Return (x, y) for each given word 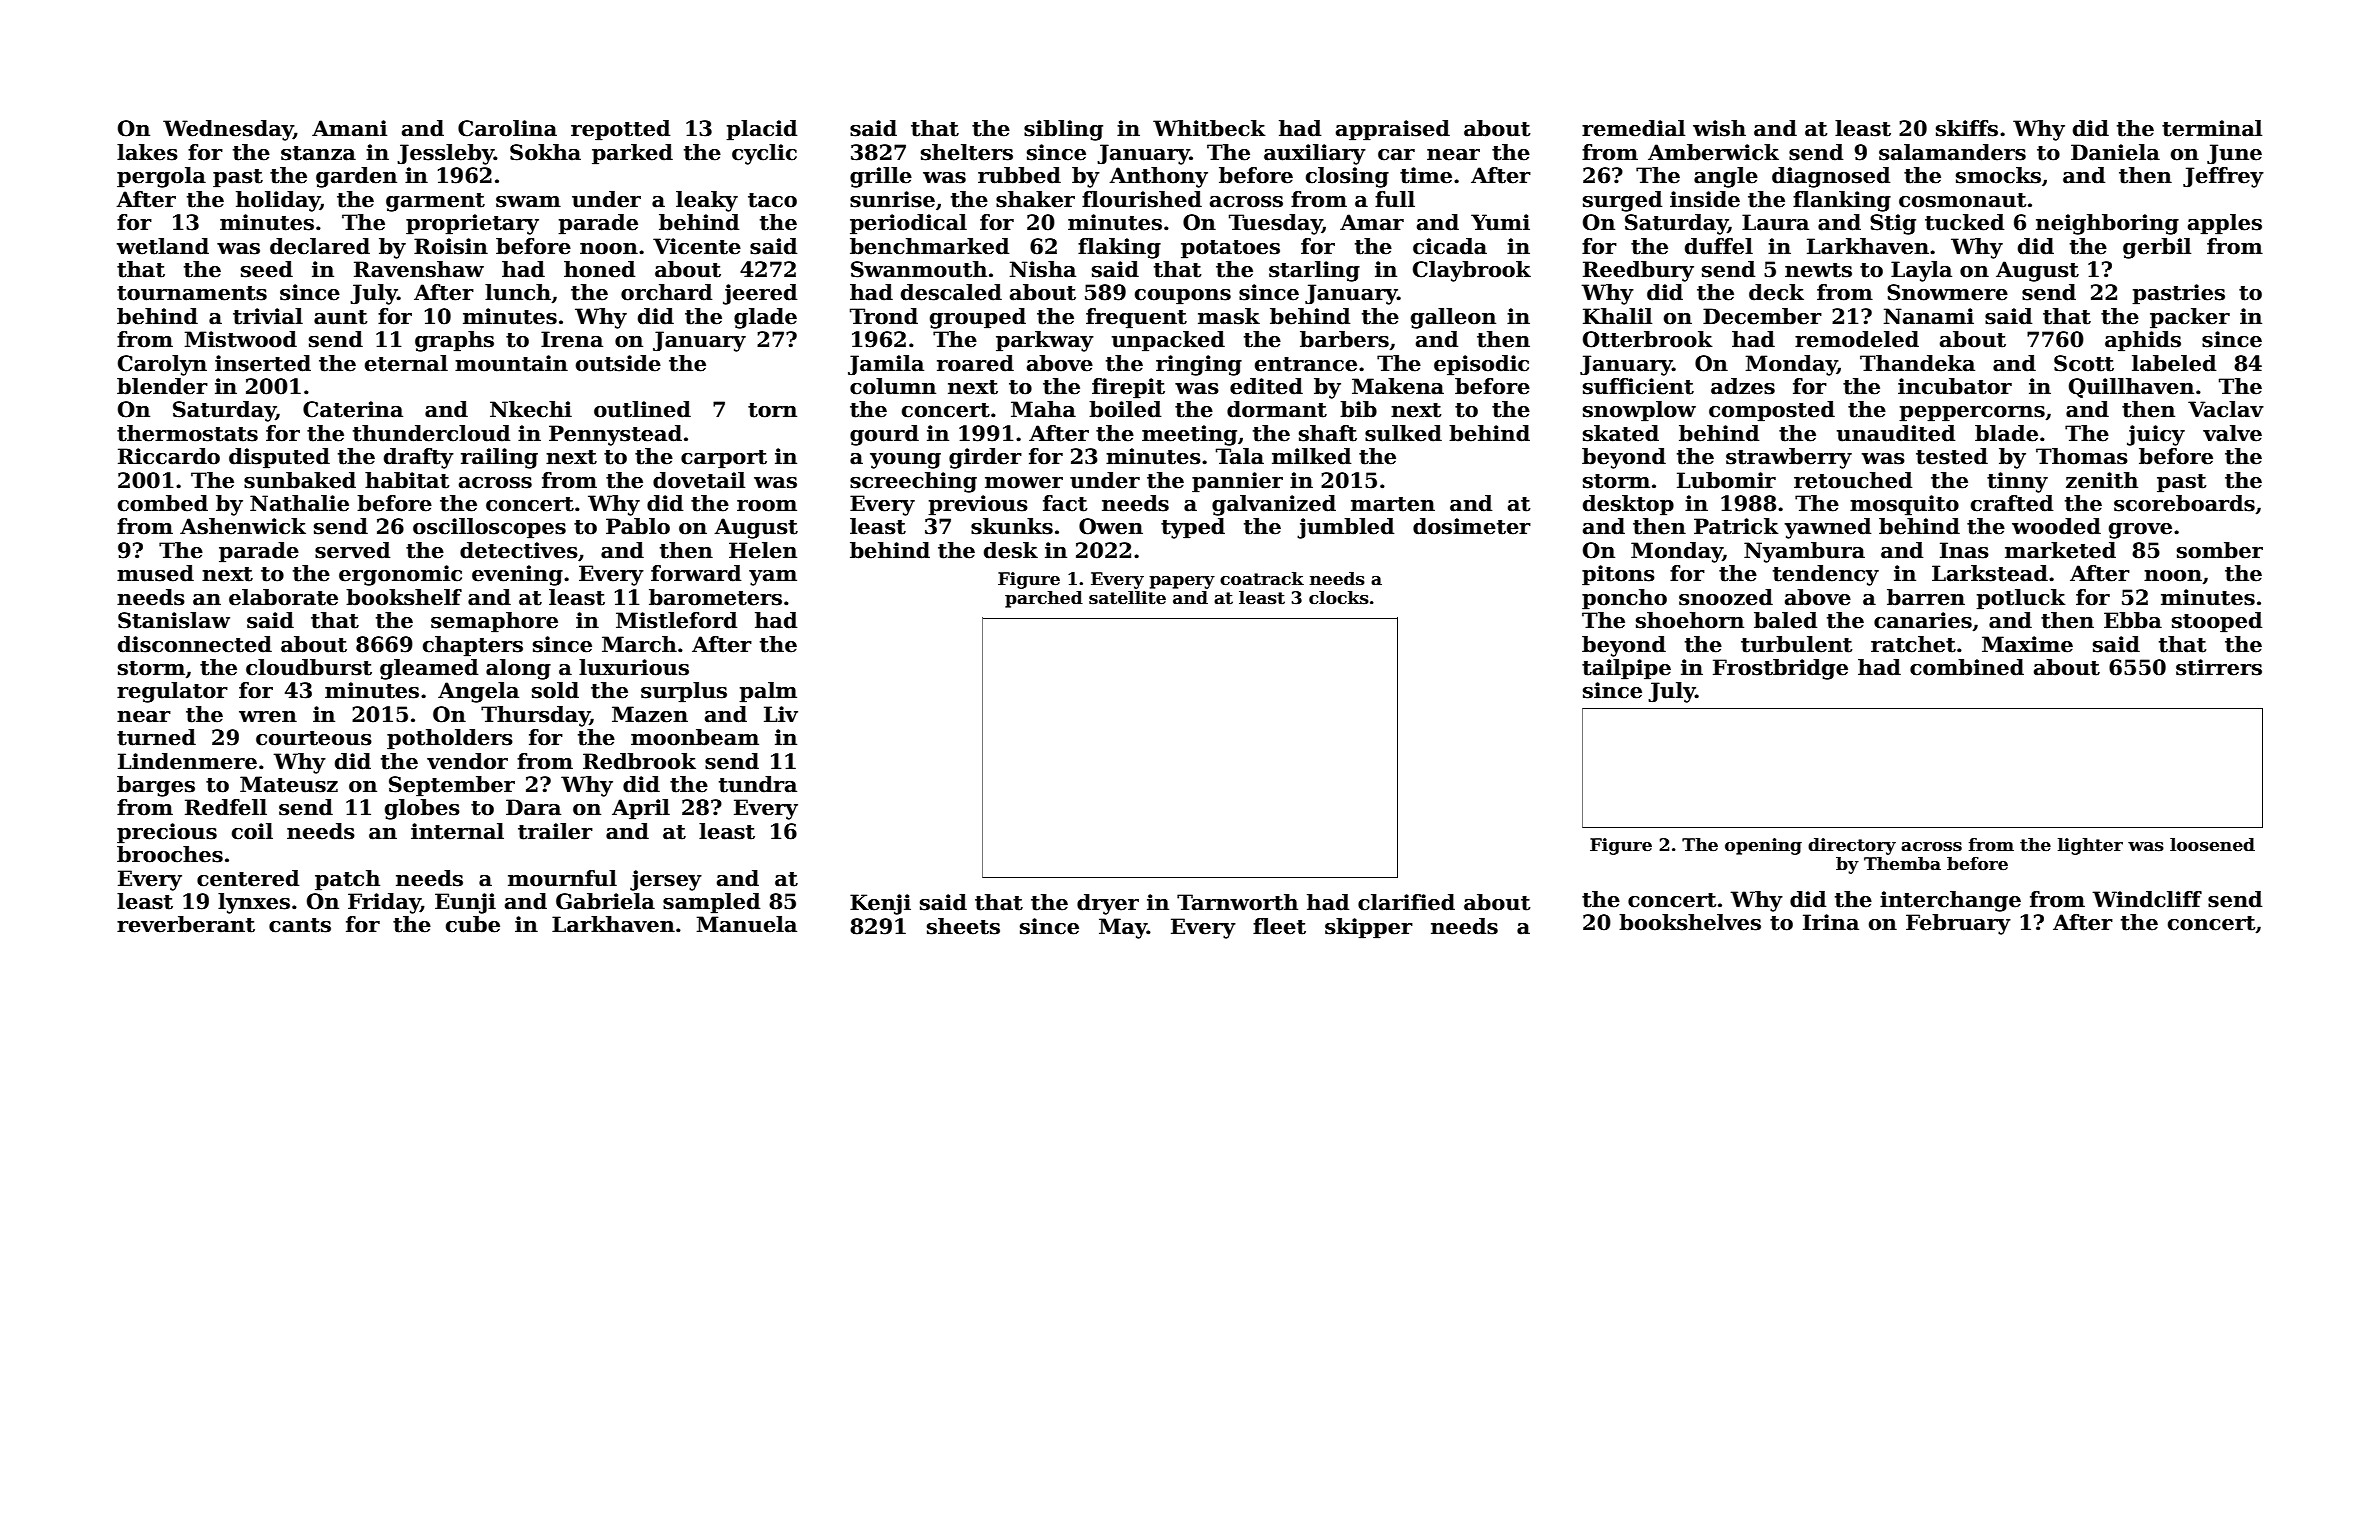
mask (1229, 316)
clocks (1339, 598)
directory (1852, 846)
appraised (1393, 130)
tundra (758, 784)
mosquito (1904, 505)
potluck (2021, 599)
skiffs (1967, 128)
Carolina (507, 128)
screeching (913, 482)
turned (156, 737)
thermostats (187, 433)
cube (473, 924)
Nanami (1929, 316)
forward (696, 573)
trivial (268, 316)
